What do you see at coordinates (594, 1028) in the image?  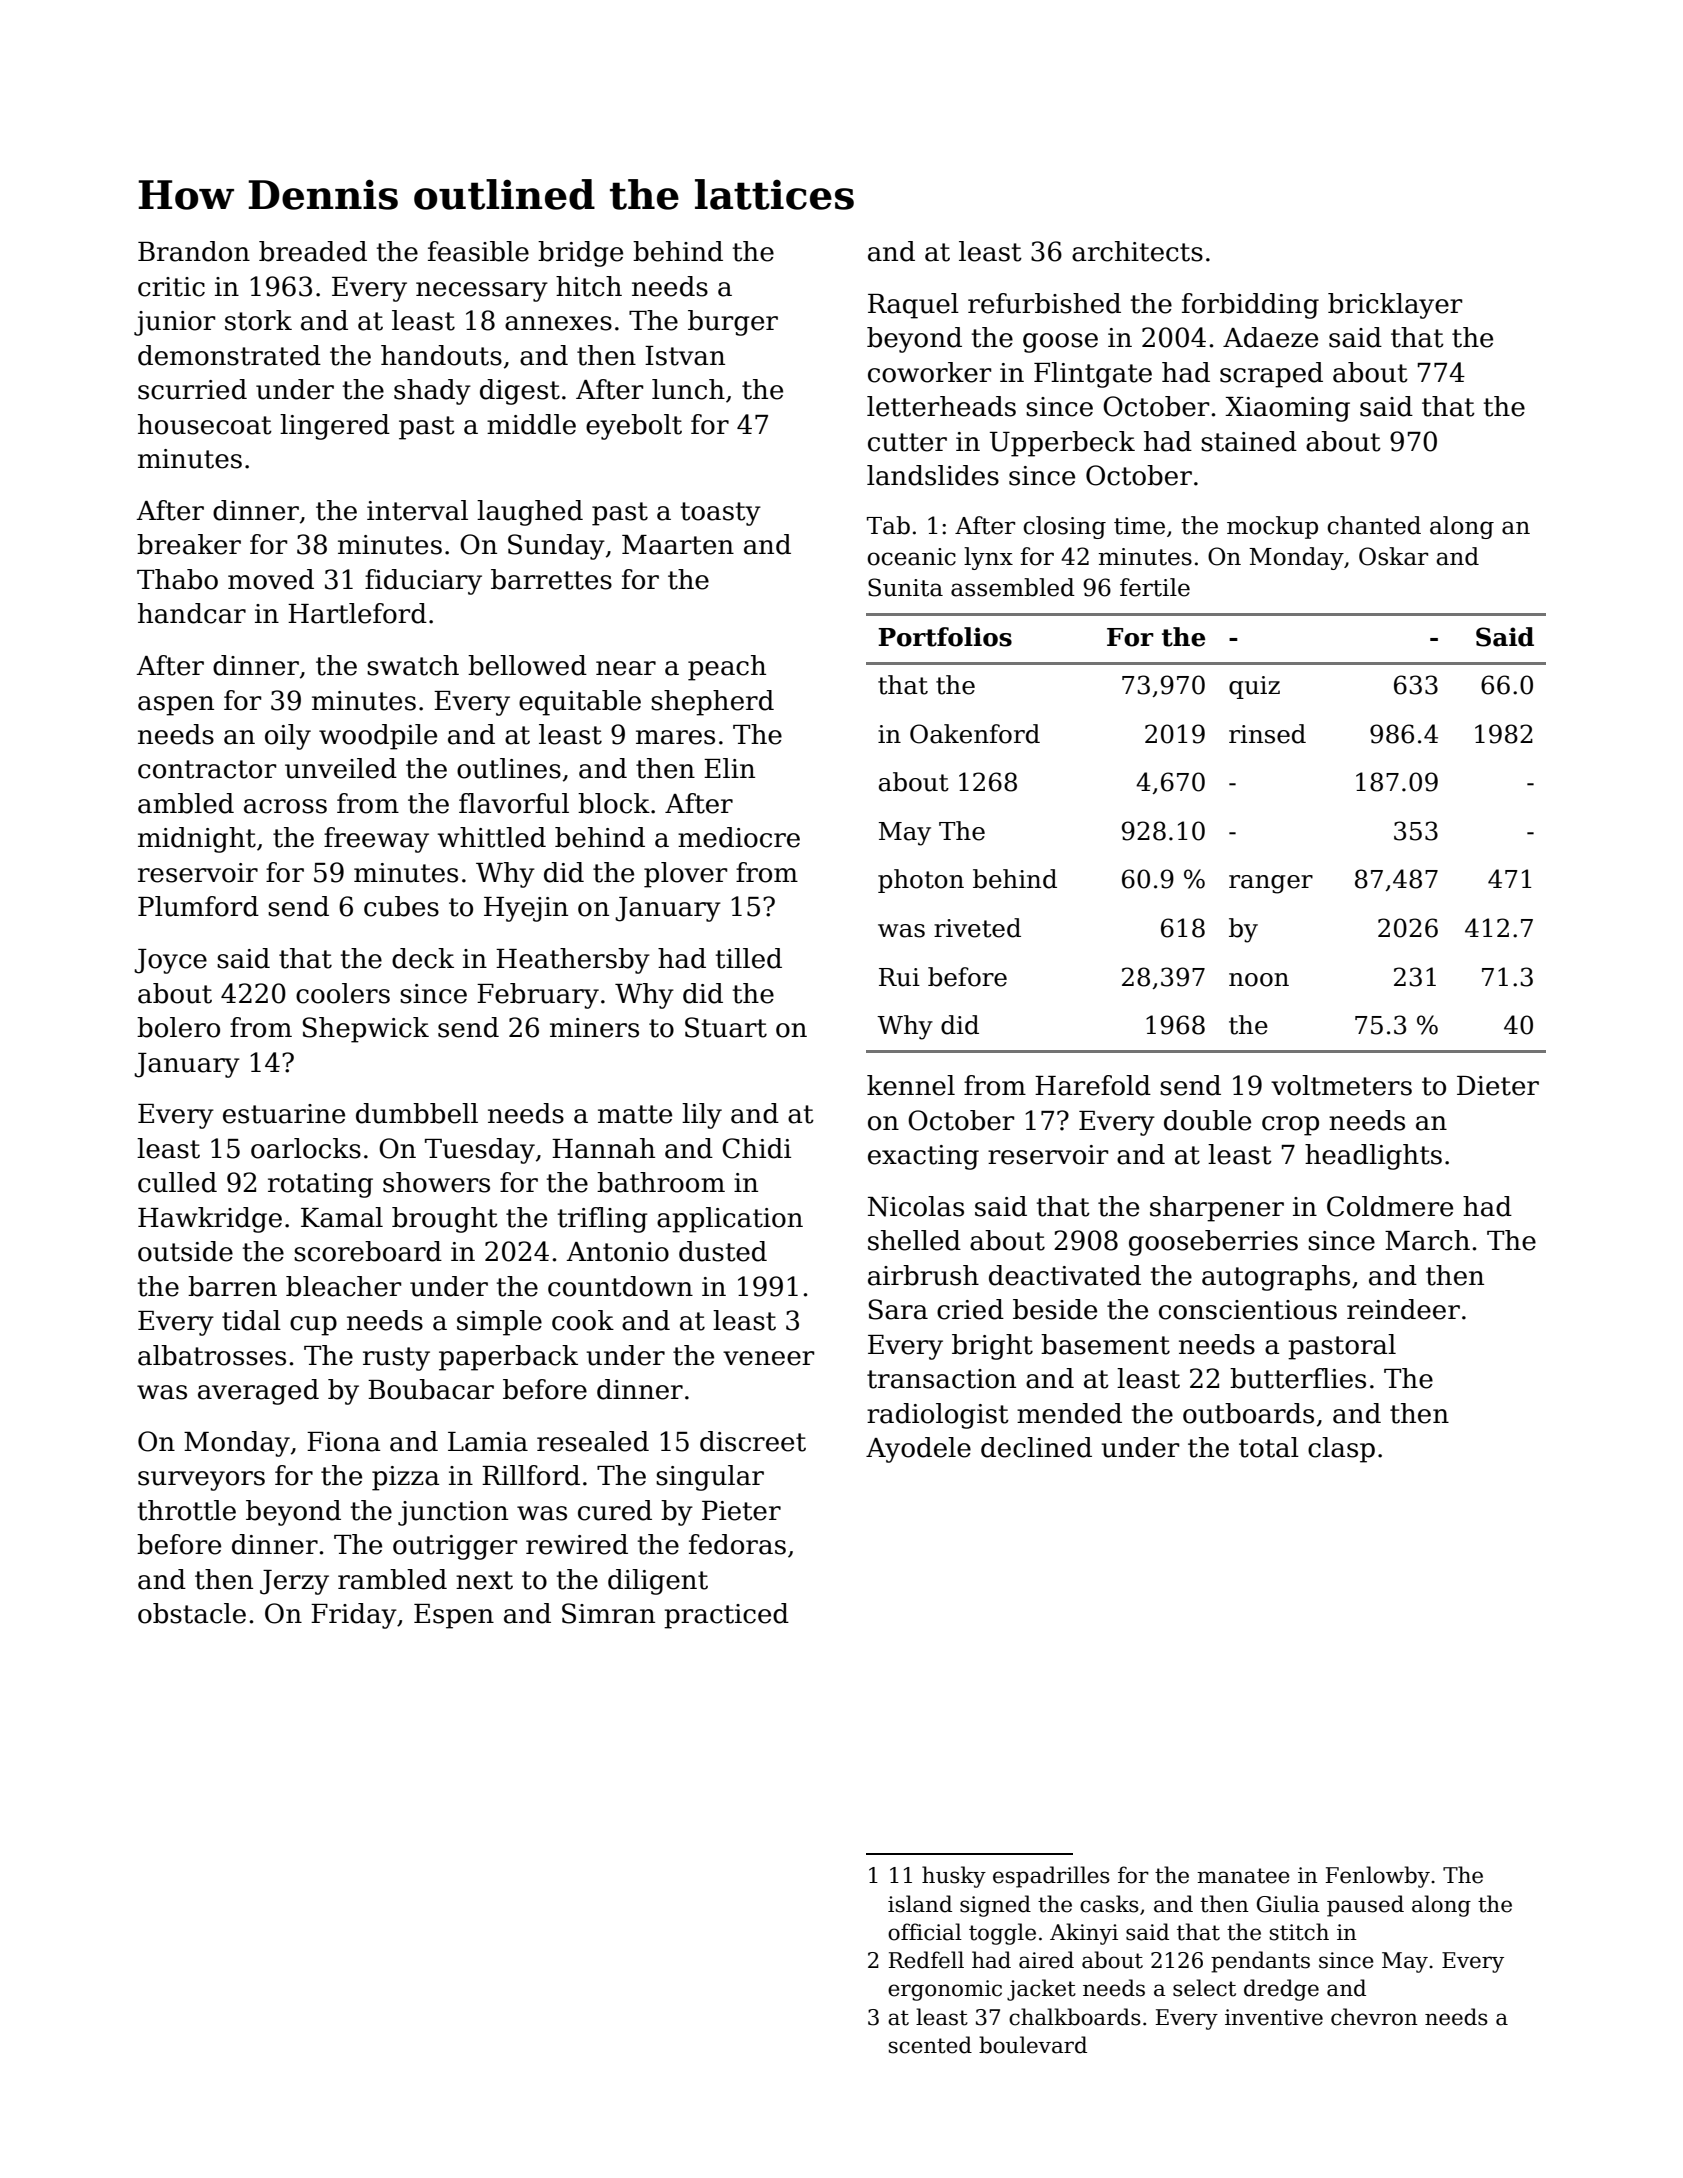 I see `miners` at bounding box center [594, 1028].
